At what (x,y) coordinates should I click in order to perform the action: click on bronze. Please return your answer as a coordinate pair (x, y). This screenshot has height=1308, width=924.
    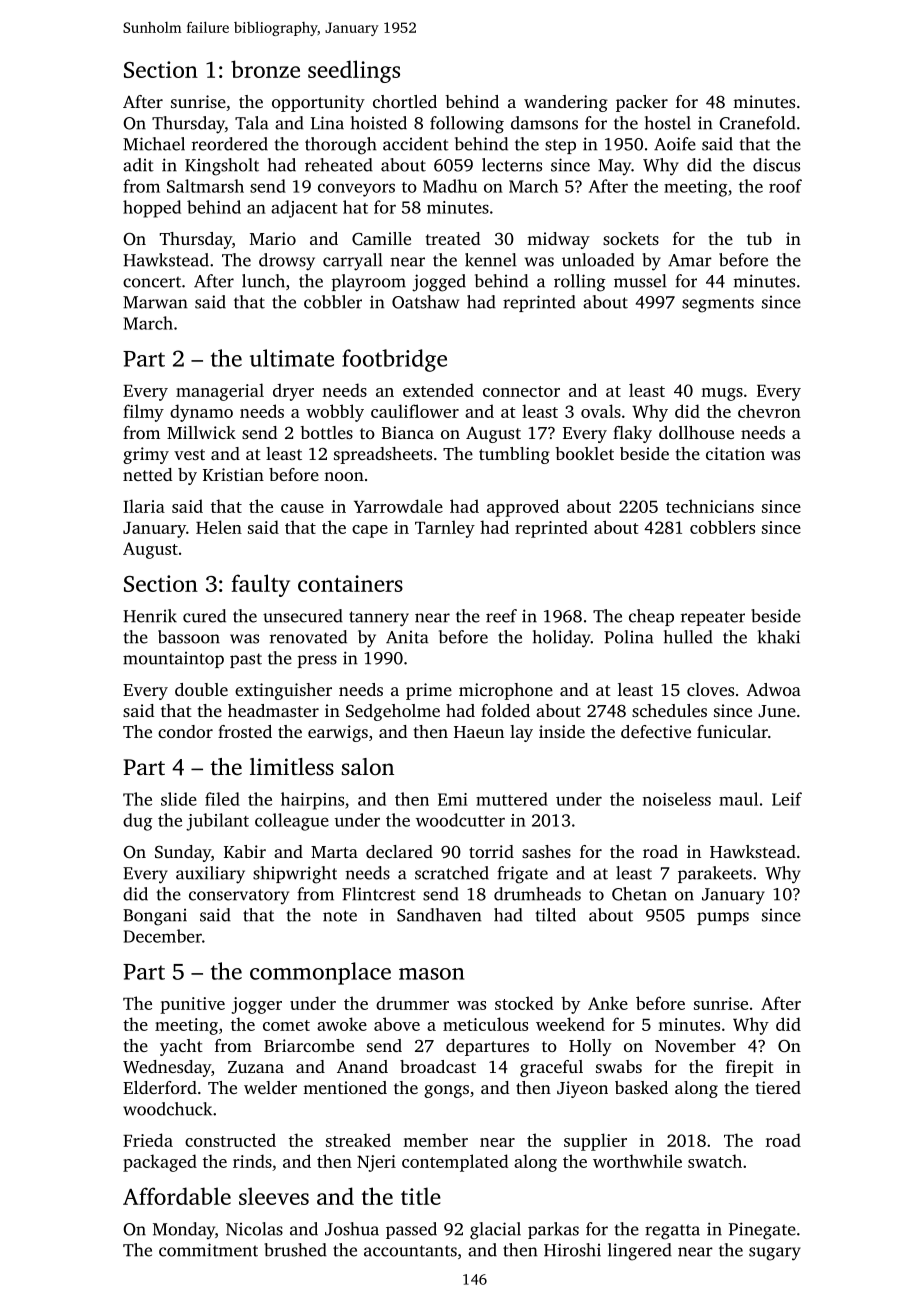
    Looking at the image, I should click on (265, 69).
